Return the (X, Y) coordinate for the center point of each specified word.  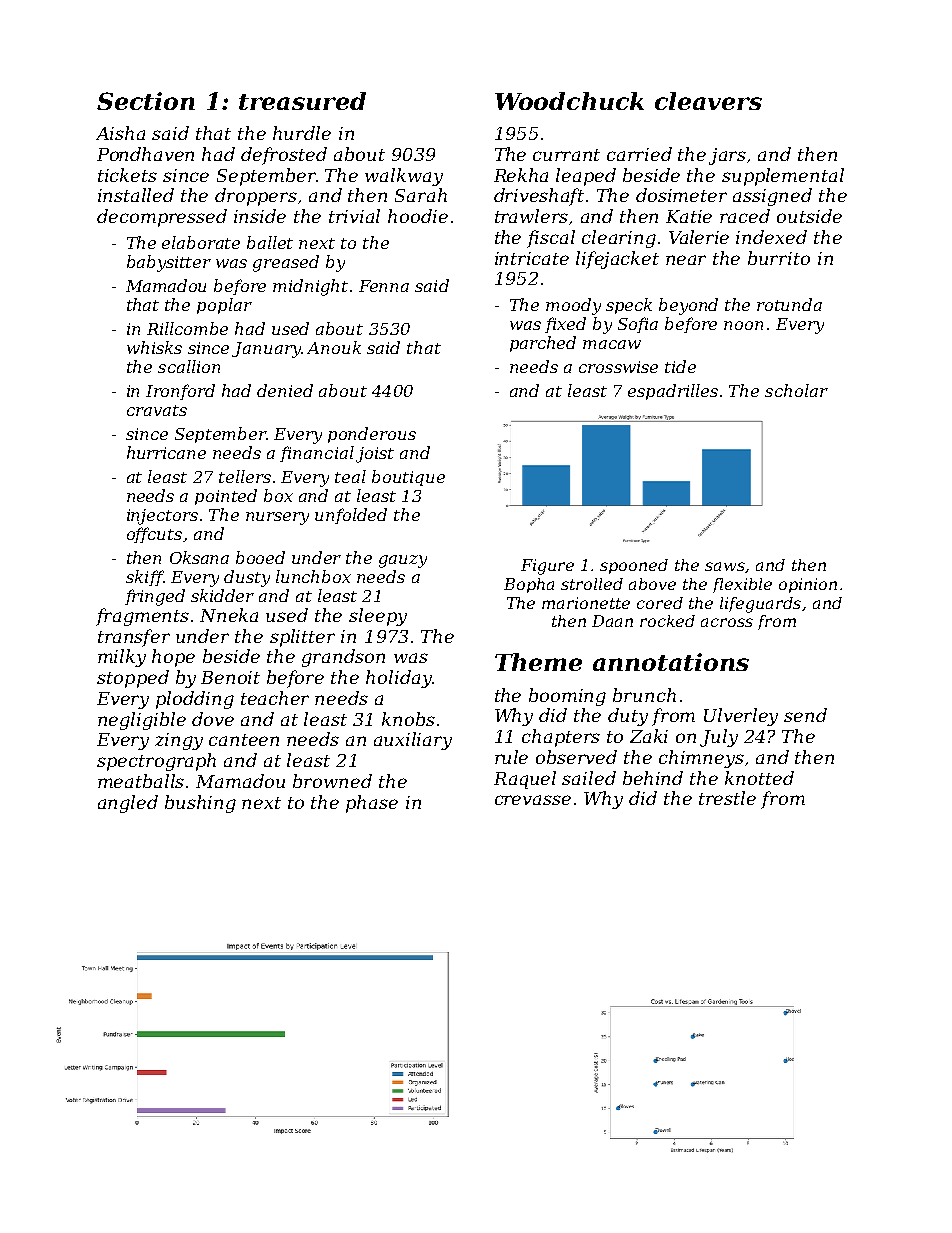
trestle (727, 798)
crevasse (533, 800)
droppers (256, 197)
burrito (779, 258)
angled (128, 804)
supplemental (783, 177)
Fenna (384, 286)
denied (285, 390)
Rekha (521, 175)
